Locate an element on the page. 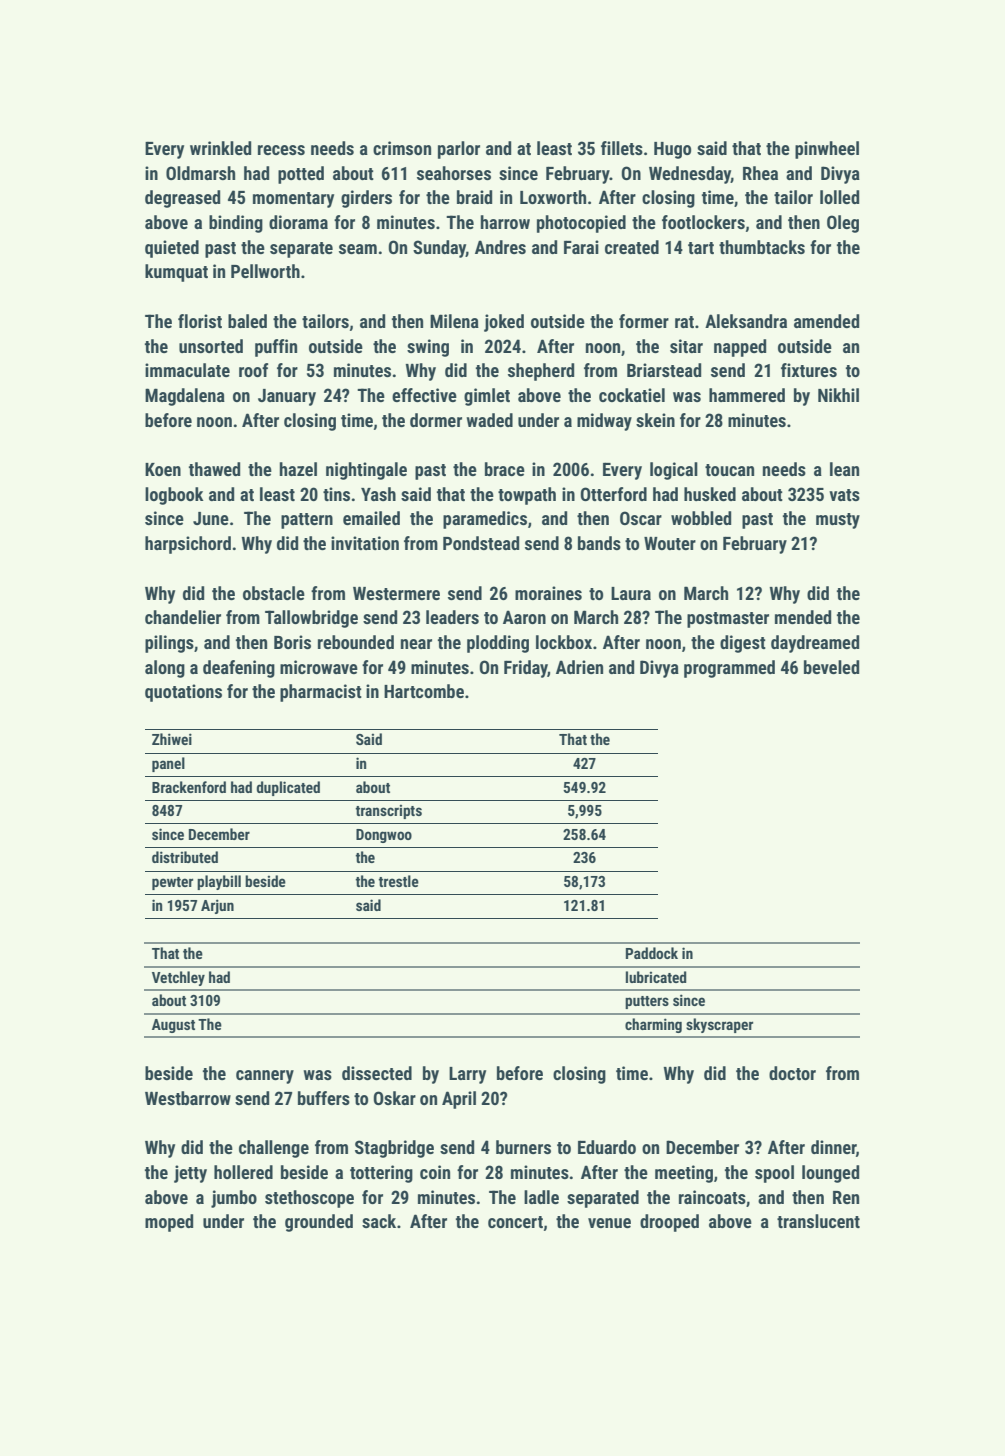 The image size is (1005, 1456). concert is located at coordinates (515, 1222).
